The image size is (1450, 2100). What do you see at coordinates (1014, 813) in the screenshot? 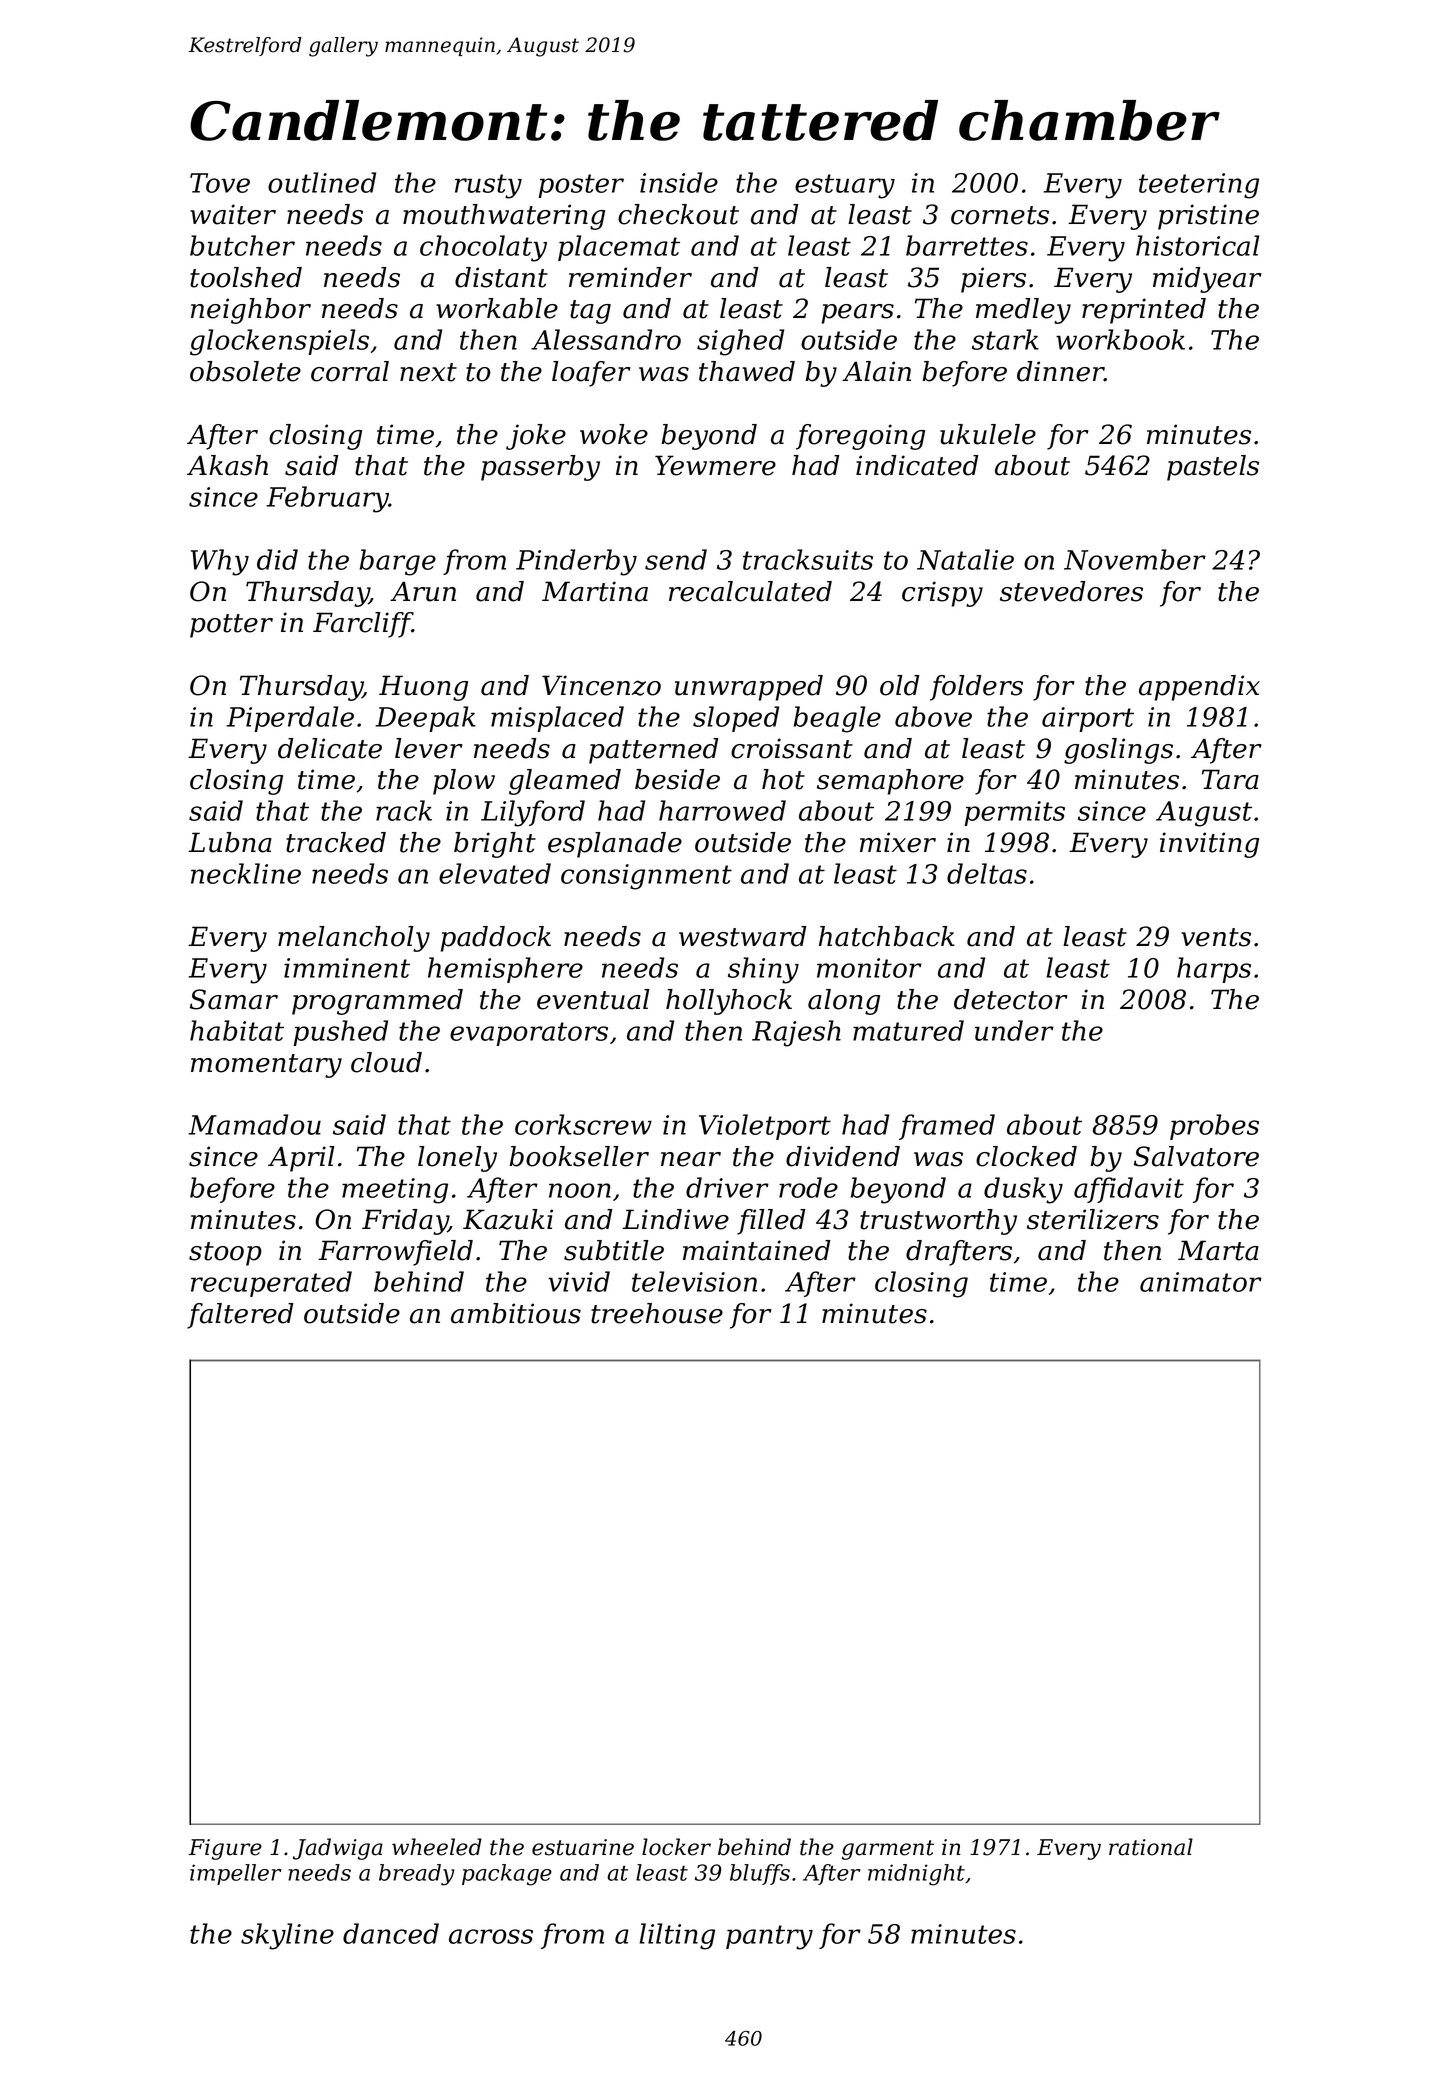
I see `permits` at bounding box center [1014, 813].
